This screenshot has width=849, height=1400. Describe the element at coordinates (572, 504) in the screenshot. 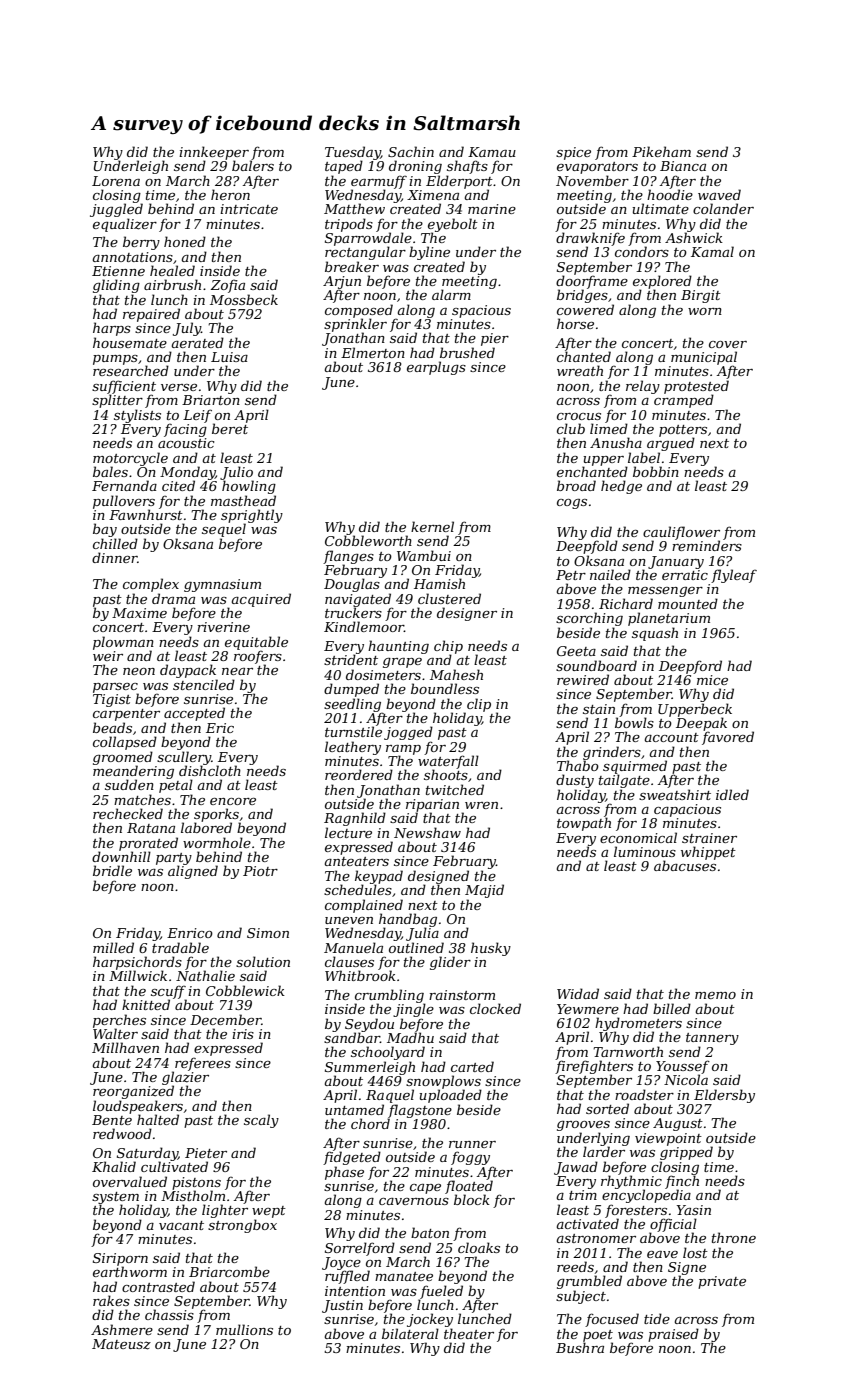

I see `cogs` at that location.
